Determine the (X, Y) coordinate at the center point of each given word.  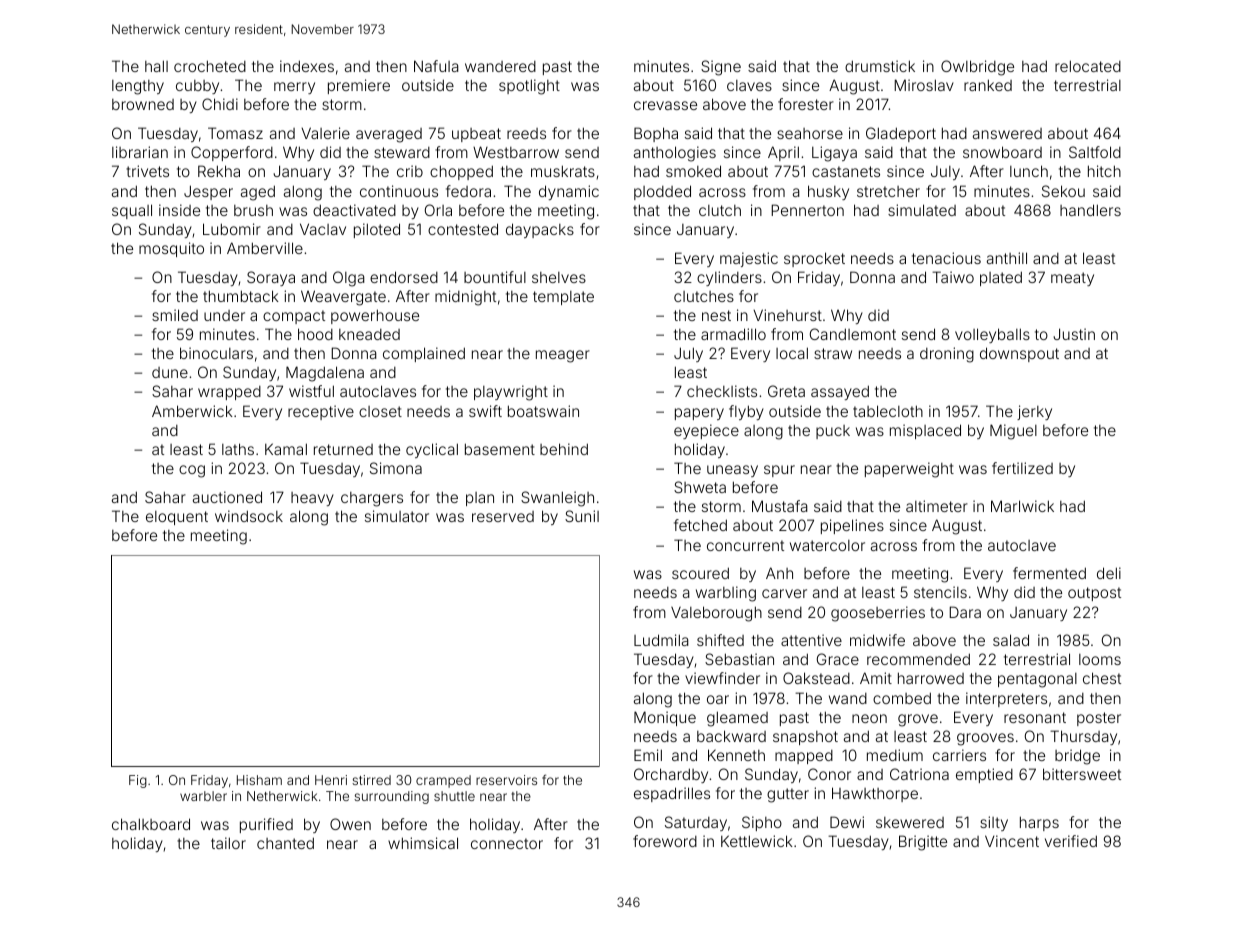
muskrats (563, 171)
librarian (140, 152)
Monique (665, 718)
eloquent (177, 518)
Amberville (265, 248)
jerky (1034, 412)
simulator (397, 516)
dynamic (569, 192)
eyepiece (706, 431)
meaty (1072, 279)
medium (895, 755)
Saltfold (1095, 152)
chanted (285, 843)
